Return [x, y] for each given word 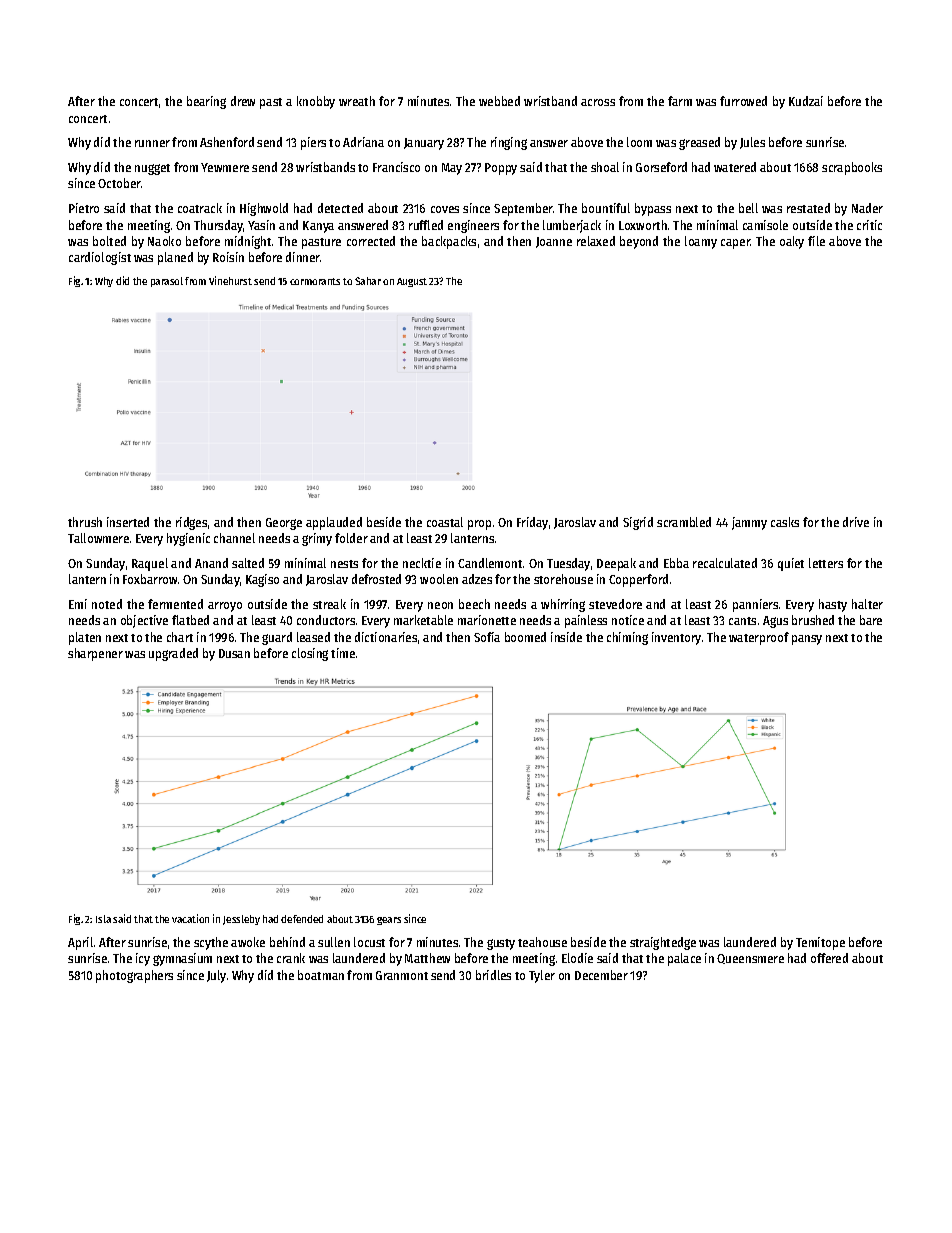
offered [829, 958]
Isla [103, 919]
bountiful [606, 208]
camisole [765, 225]
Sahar [368, 281]
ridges [191, 523]
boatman [321, 975]
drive [856, 522]
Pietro [84, 208]
